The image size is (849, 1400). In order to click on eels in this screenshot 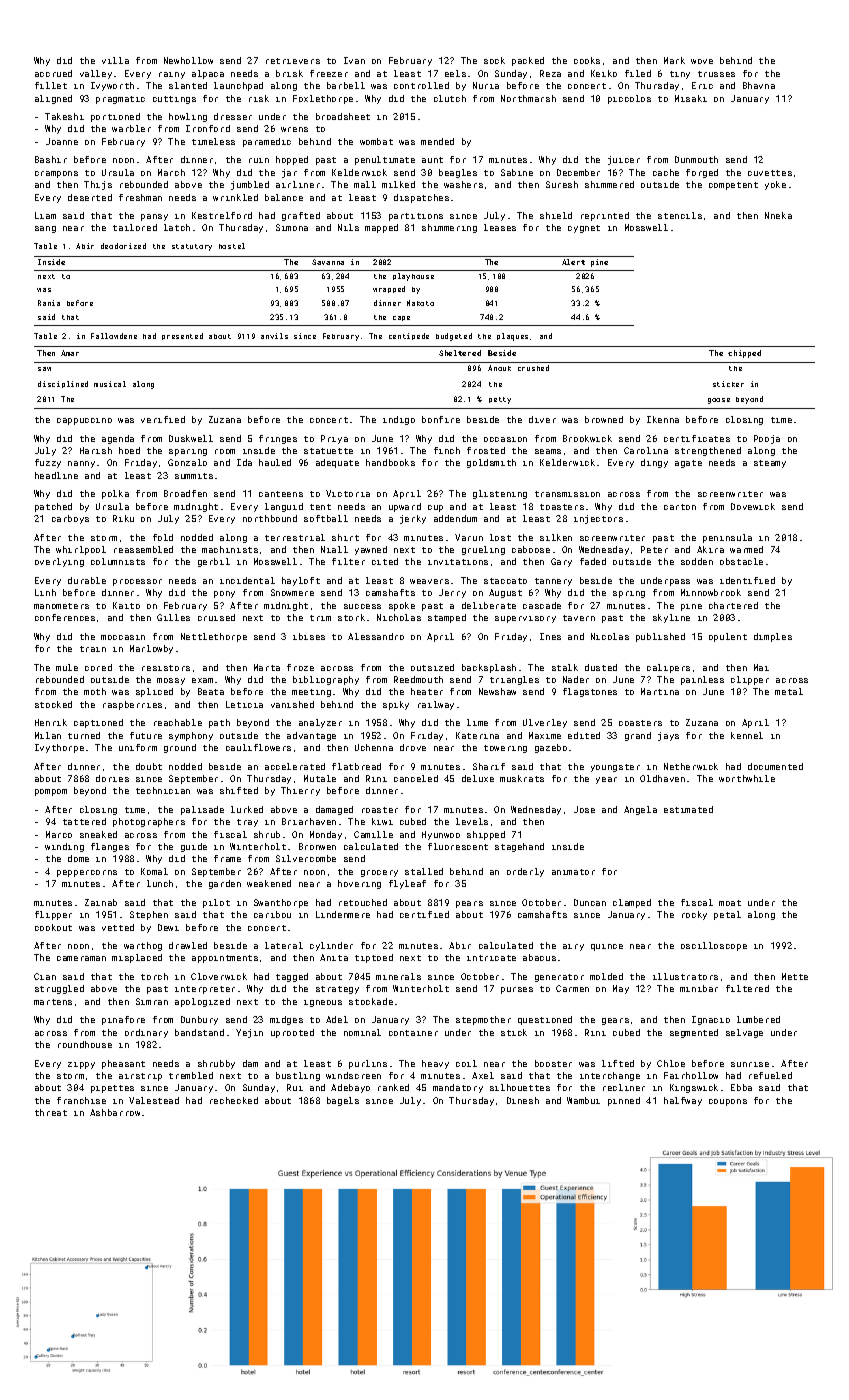, I will do `click(455, 73)`.
